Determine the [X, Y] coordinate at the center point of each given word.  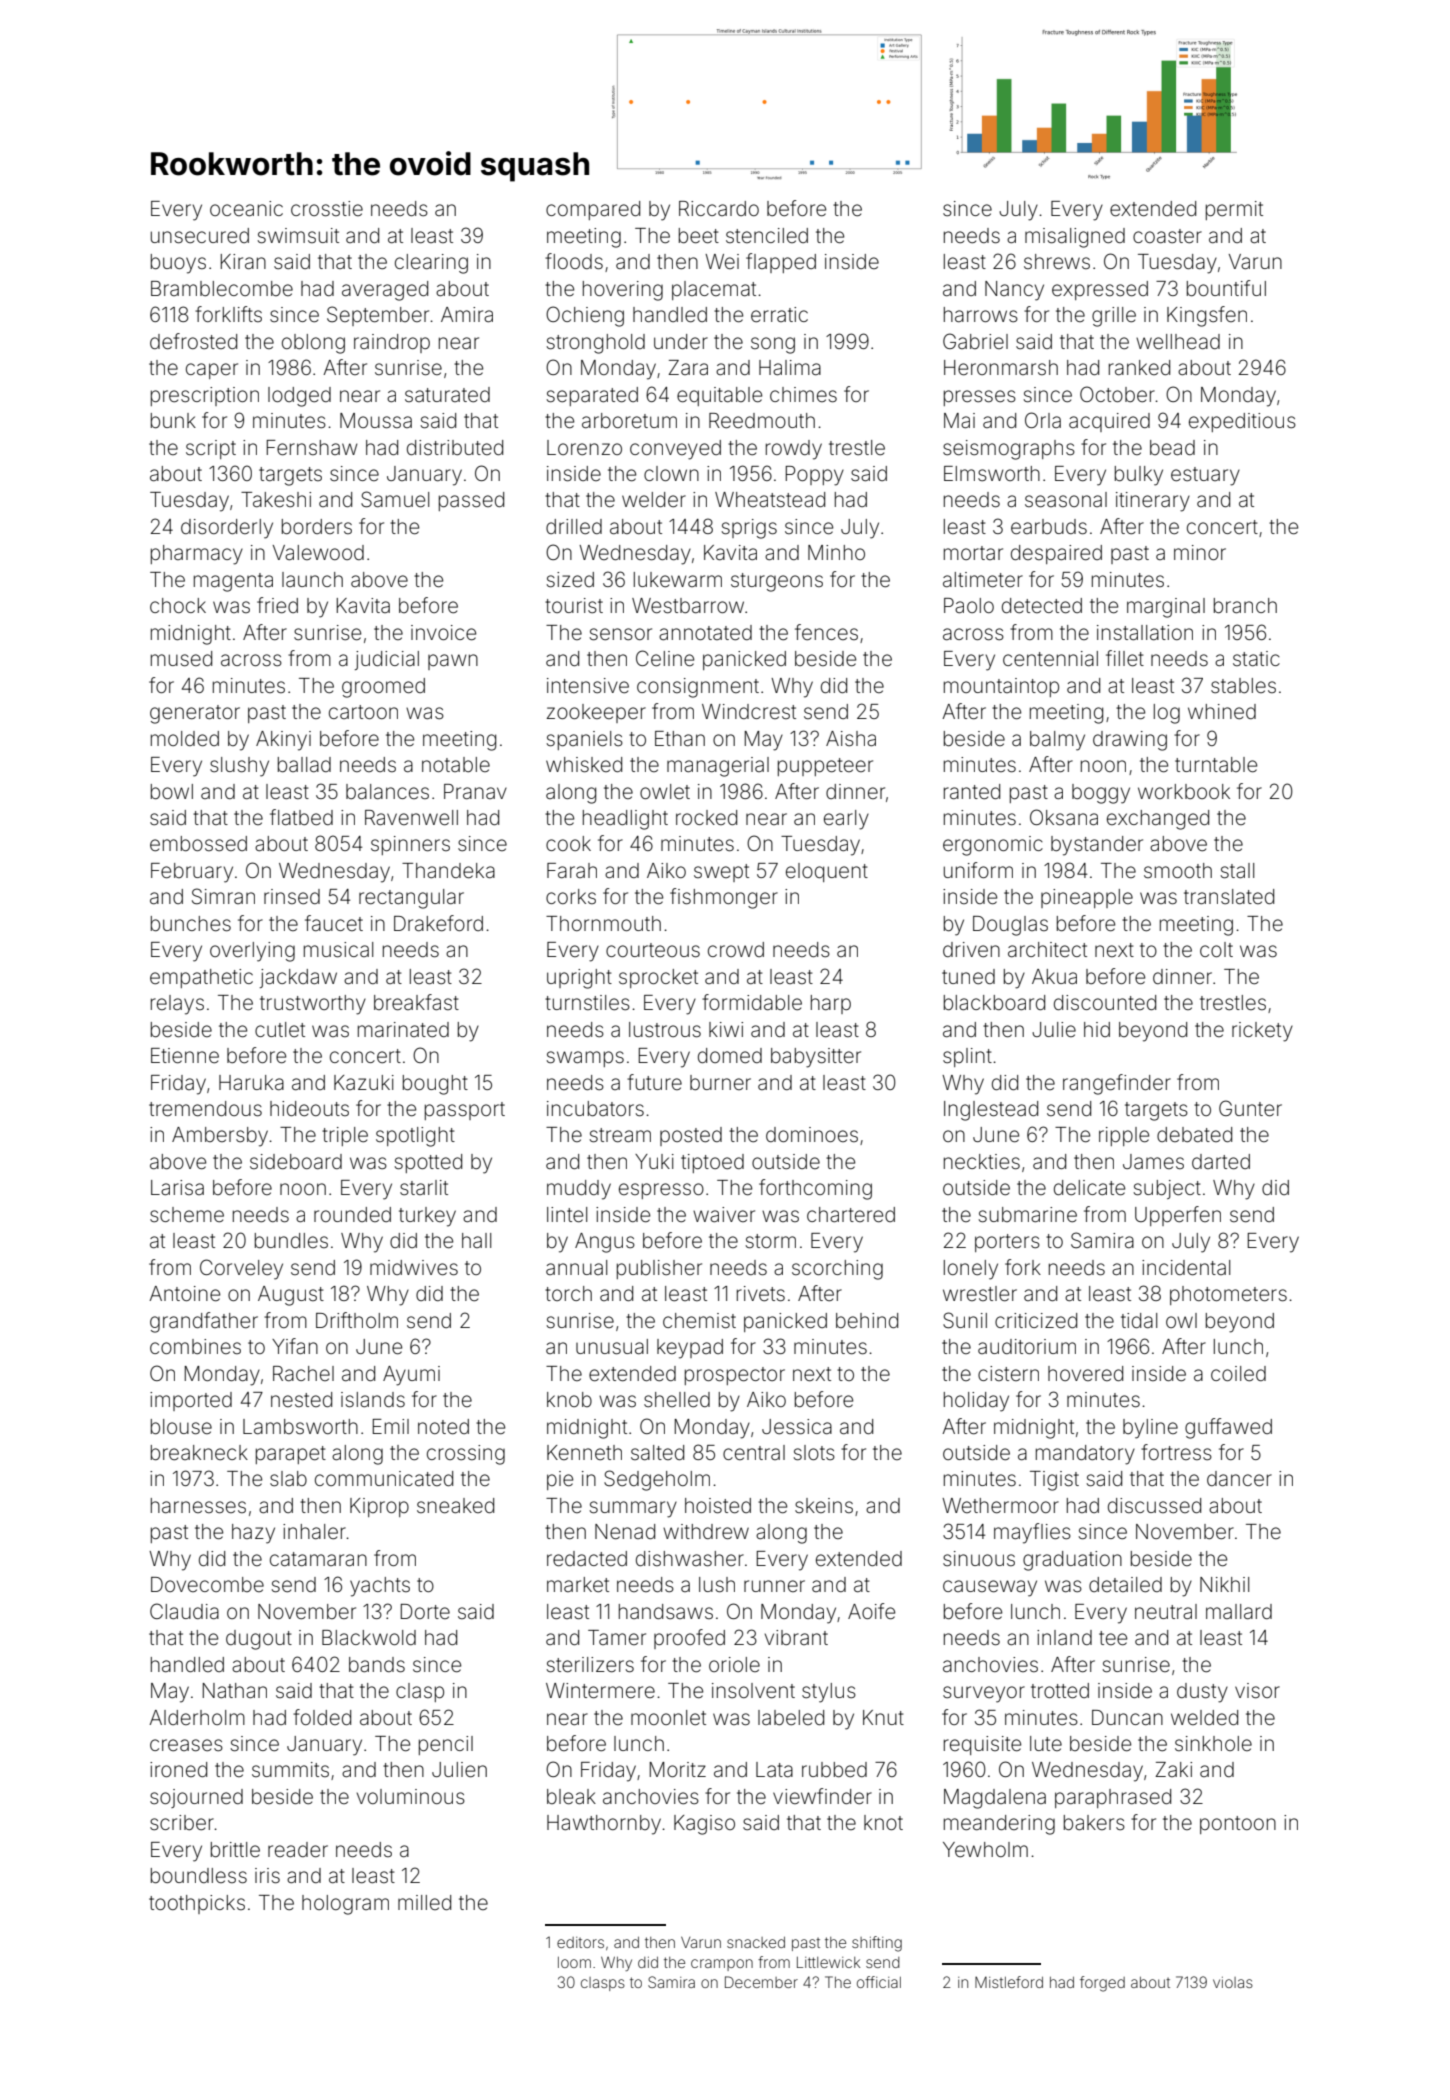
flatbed [301, 817]
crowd [736, 949]
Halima [790, 367]
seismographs [1009, 450]
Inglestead [991, 1111]
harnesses [198, 1506]
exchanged [1158, 820]
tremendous [205, 1109]
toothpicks [197, 1904]
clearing [431, 264]
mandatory [1085, 1455]
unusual [612, 1347]
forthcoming [815, 1189]
